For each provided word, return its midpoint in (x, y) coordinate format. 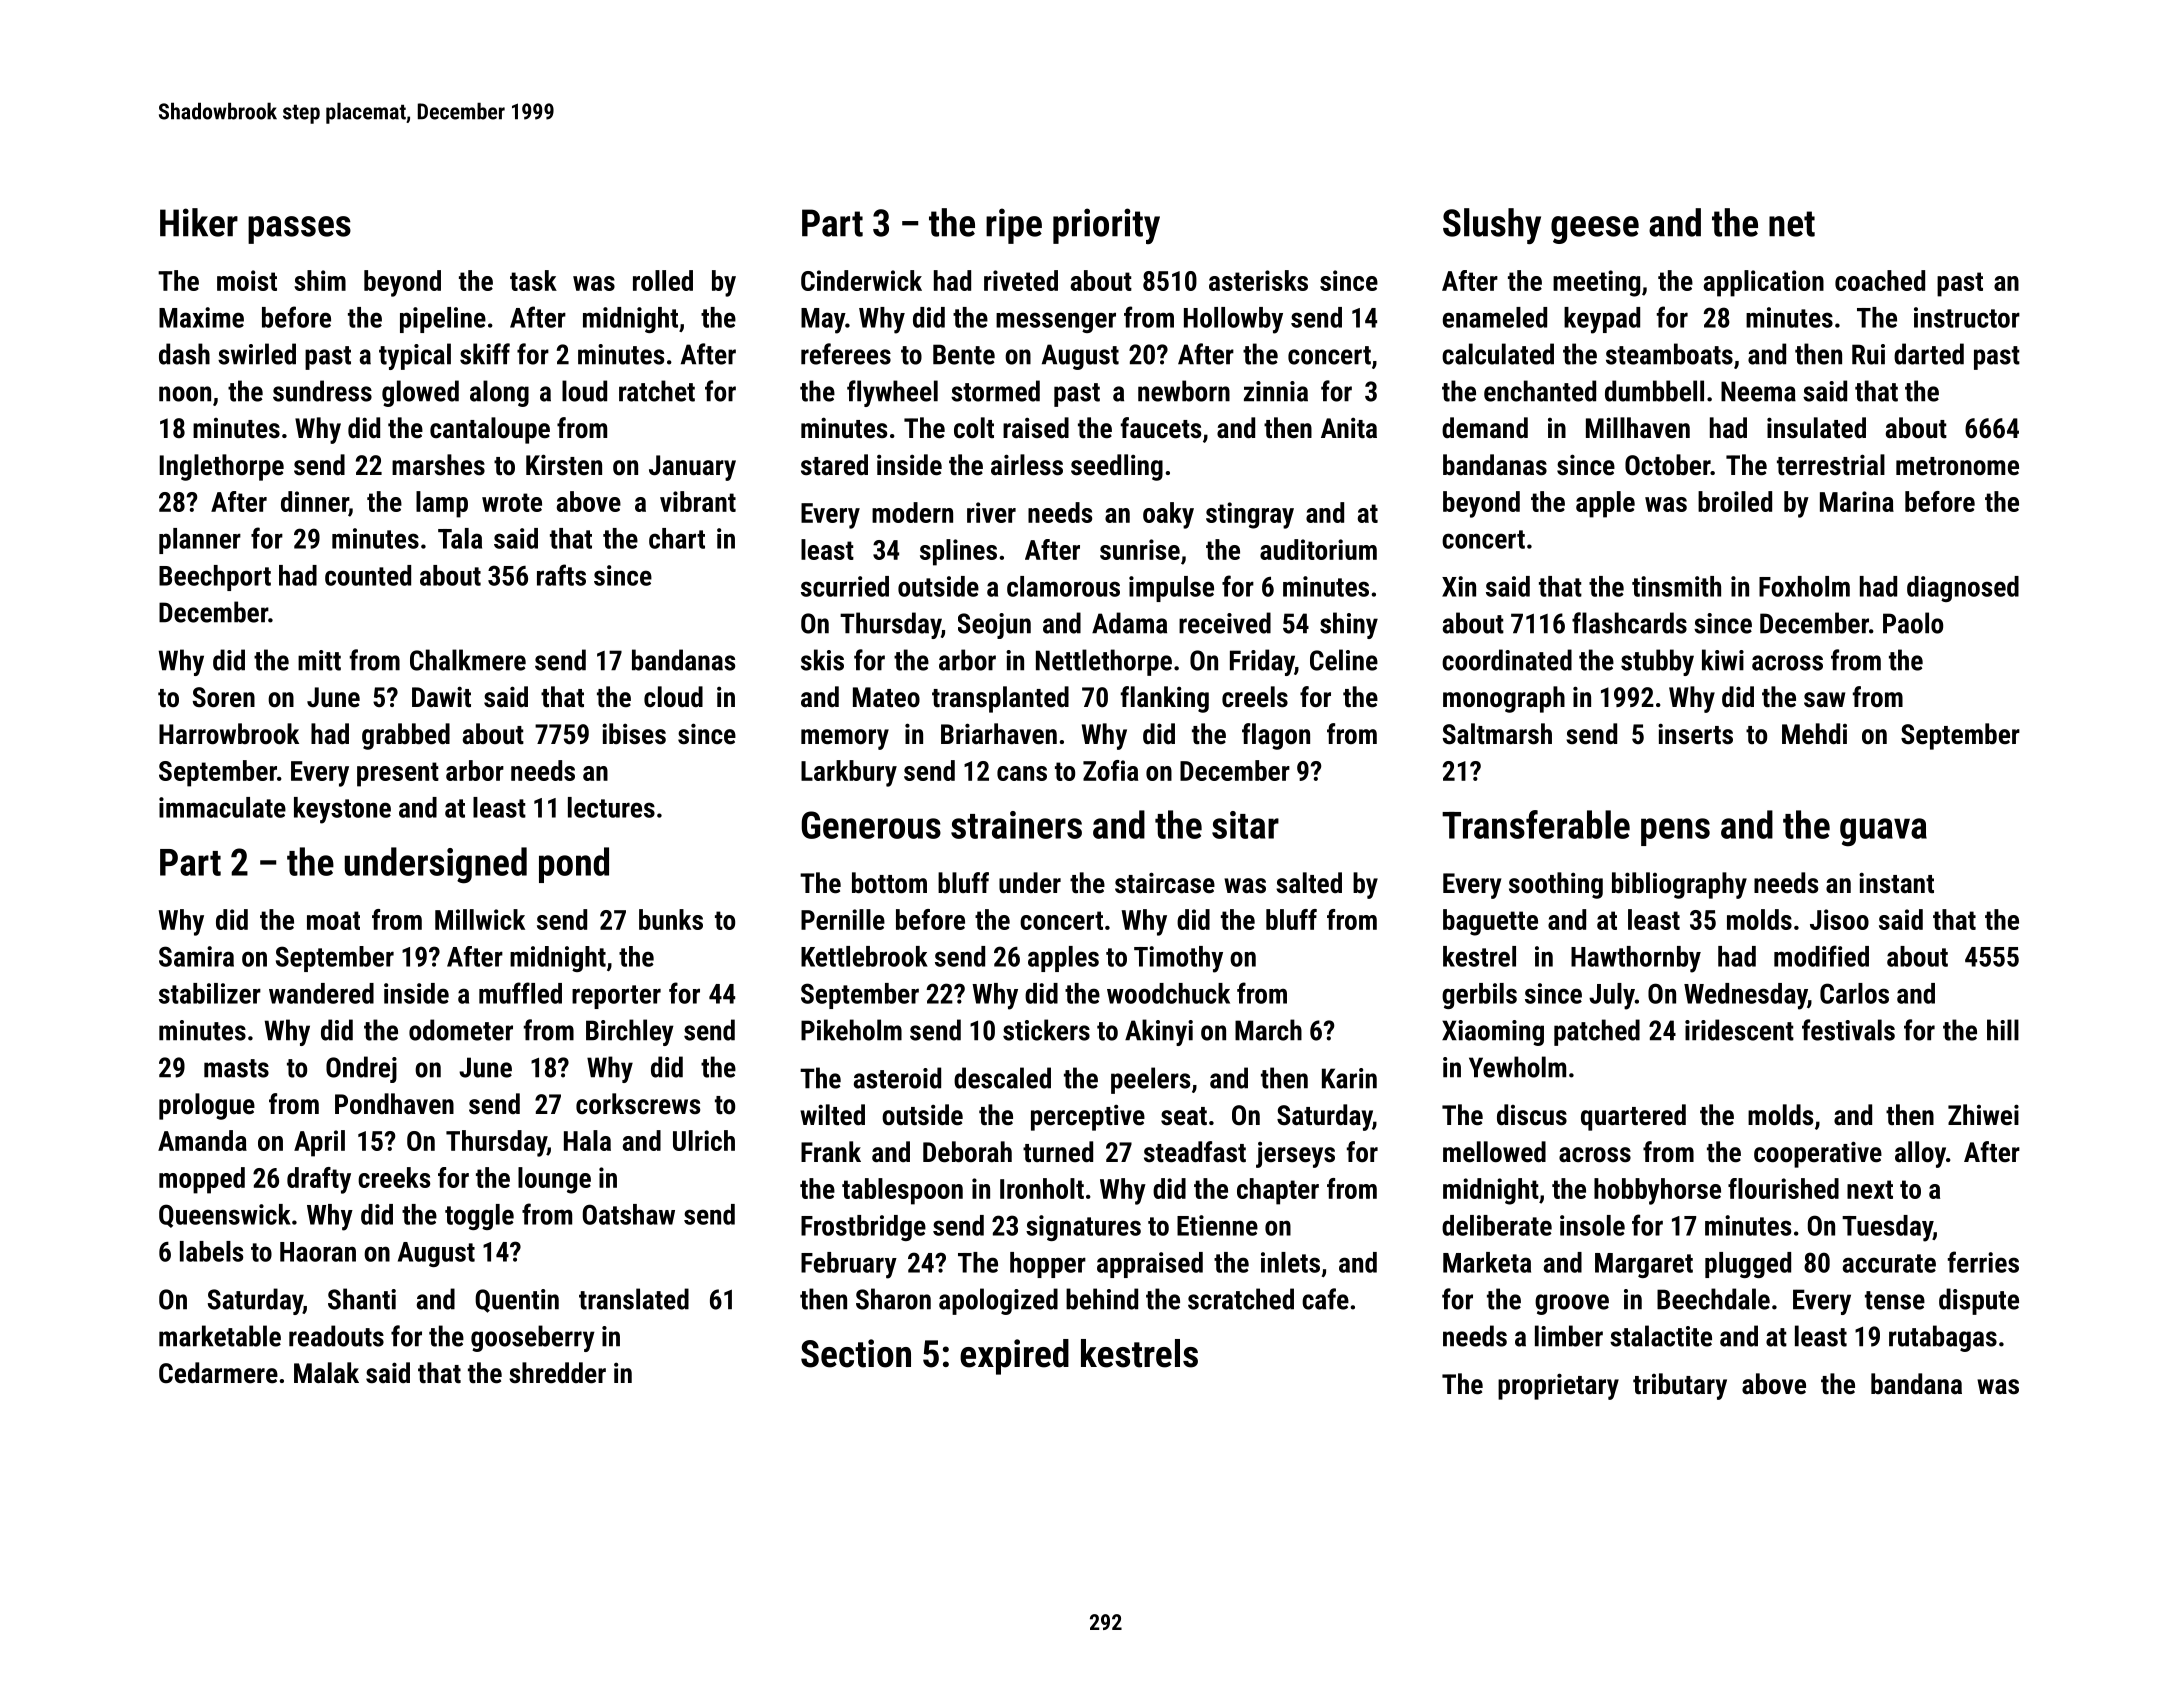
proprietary (1558, 1386)
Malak (326, 1373)
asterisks (1258, 280)
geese (1595, 230)
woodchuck (1168, 993)
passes (299, 230)
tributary (1680, 1386)
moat (333, 920)
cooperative (1818, 1154)
